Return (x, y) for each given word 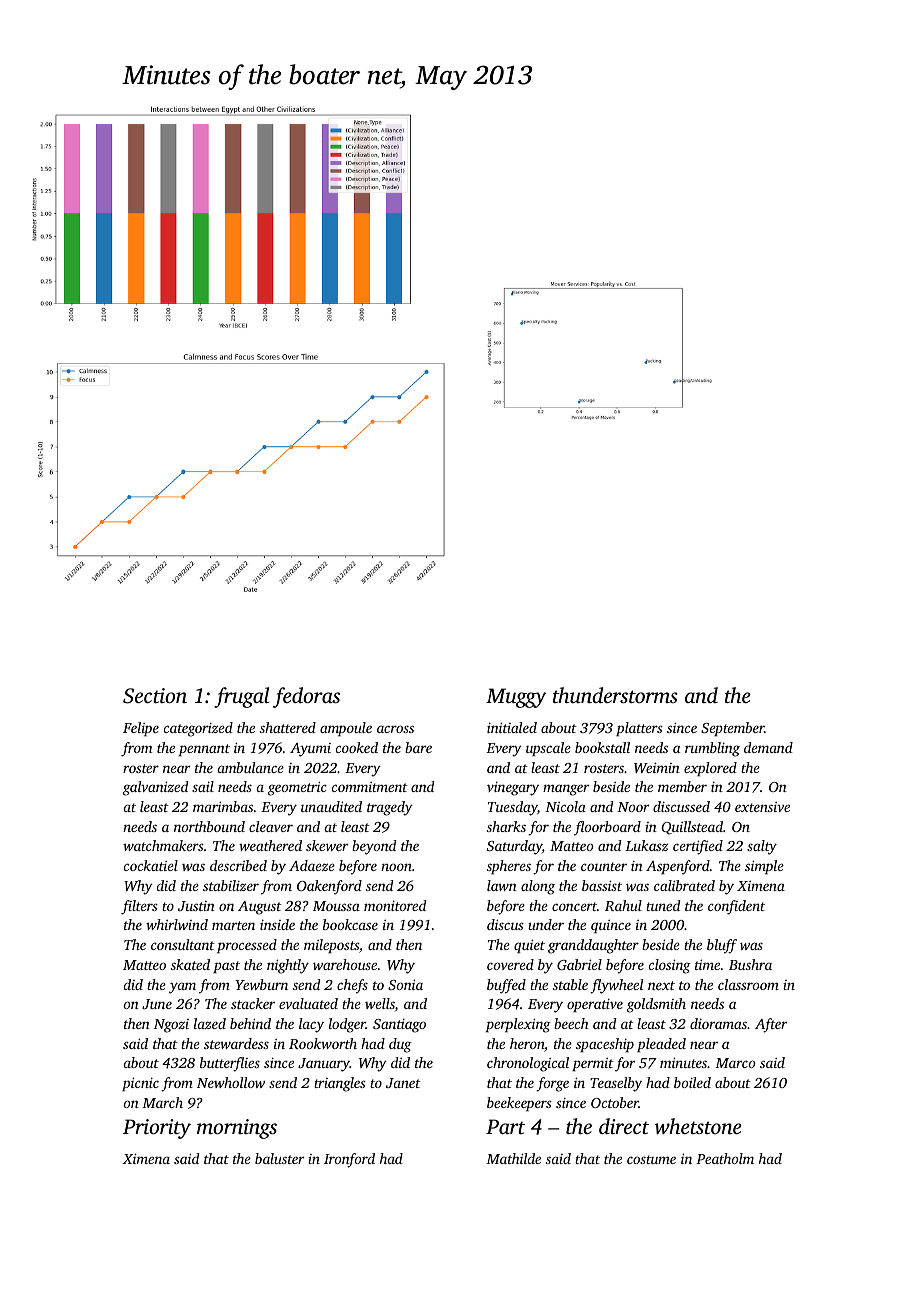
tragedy (390, 808)
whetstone (698, 1126)
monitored (395, 905)
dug (400, 1045)
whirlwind (177, 924)
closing (670, 966)
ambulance (251, 767)
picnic (140, 1084)
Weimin (657, 767)
